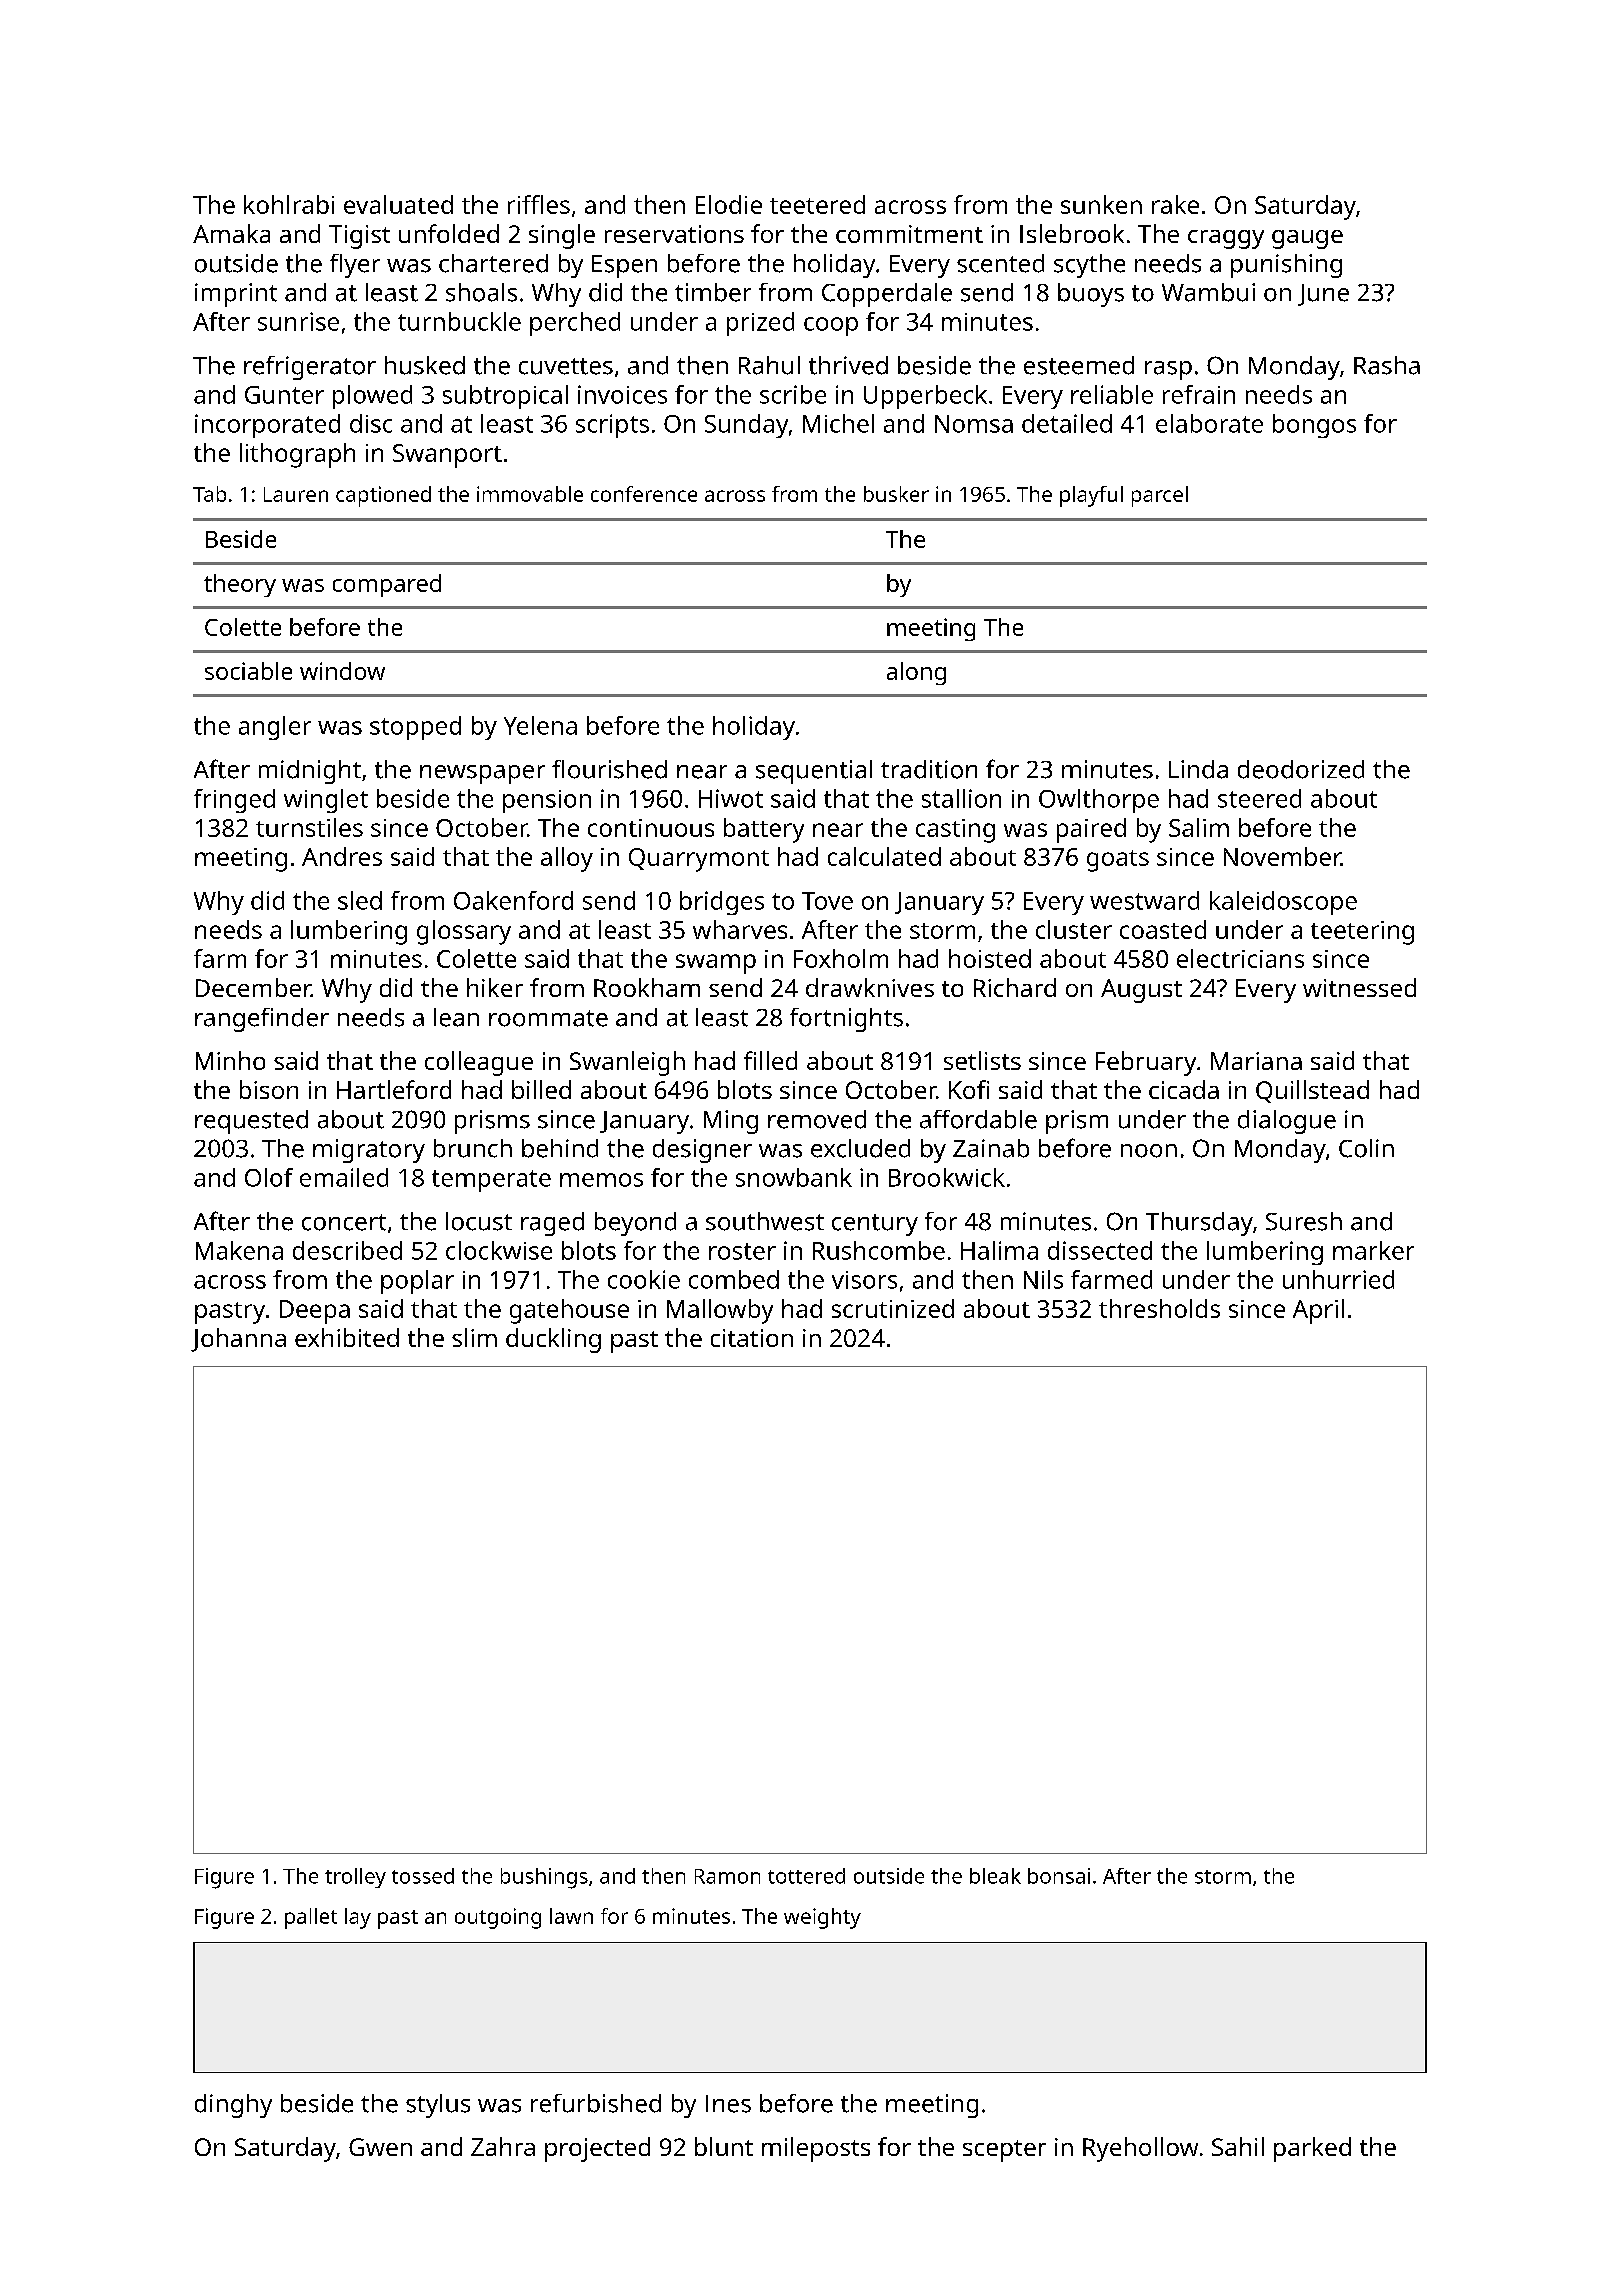  I want to click on noon, so click(1149, 1151).
